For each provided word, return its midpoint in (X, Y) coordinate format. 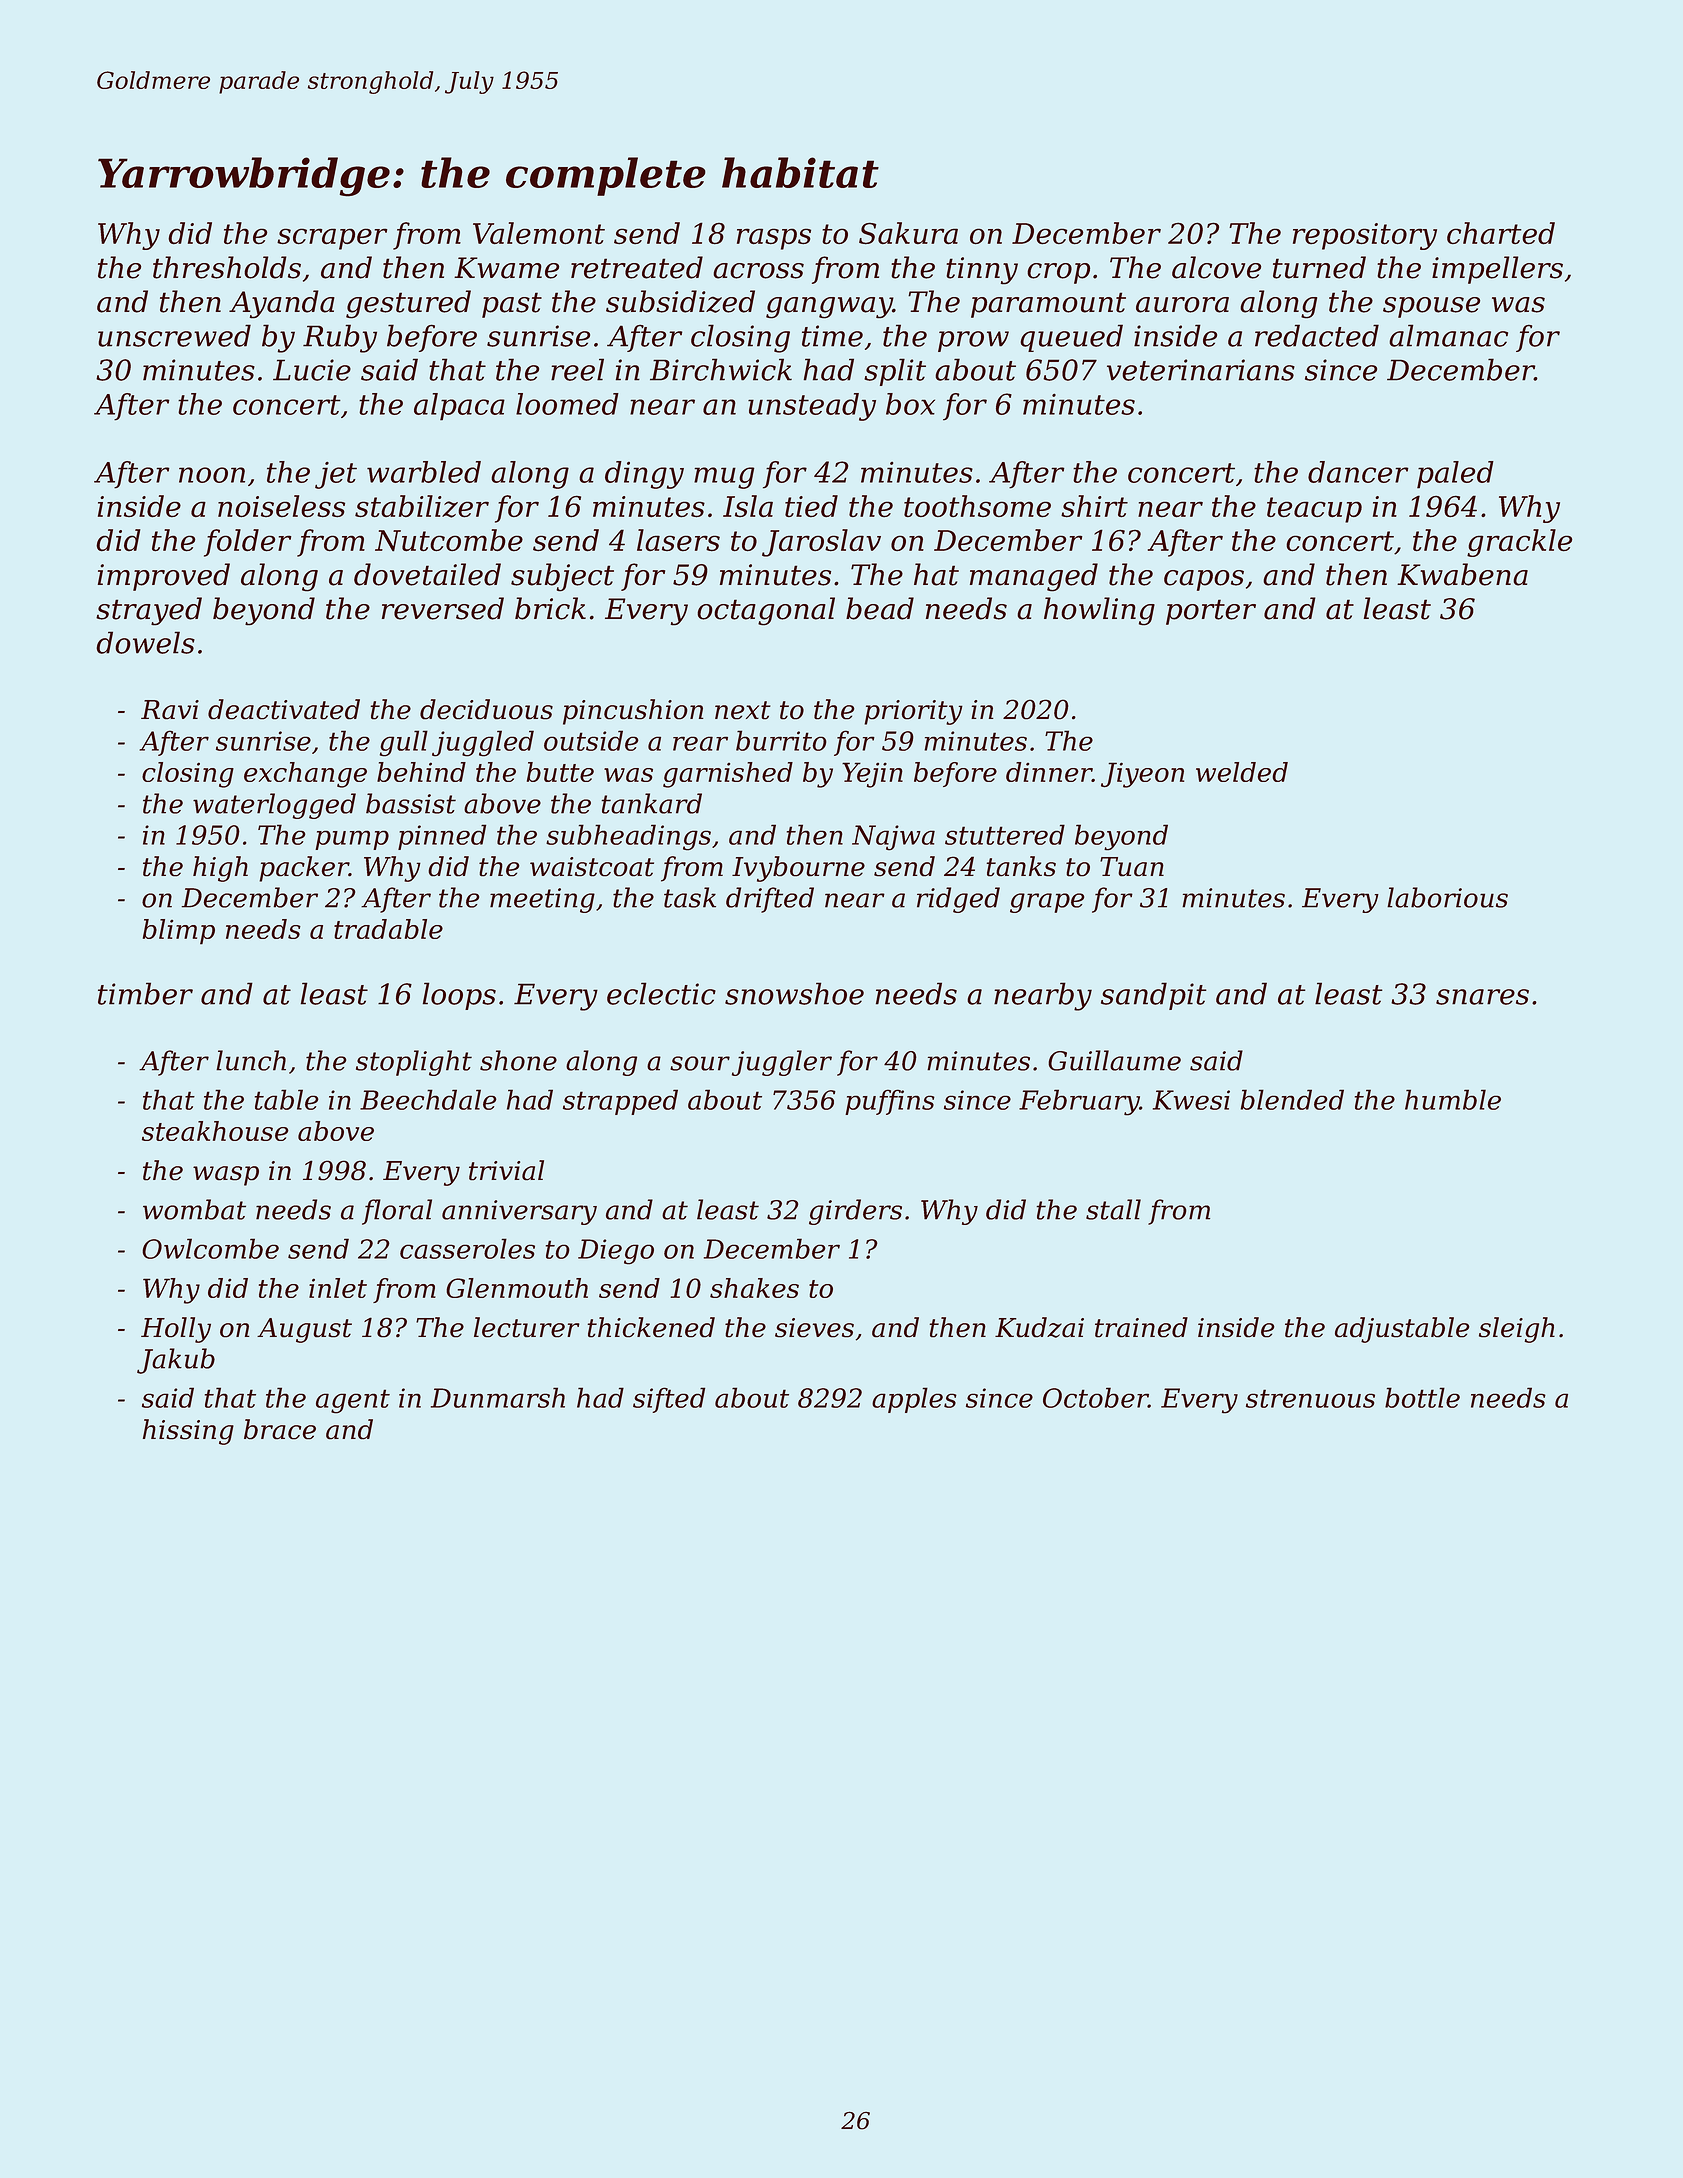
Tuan (1132, 867)
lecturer (527, 1327)
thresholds (227, 267)
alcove (1216, 267)
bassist (411, 803)
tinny (982, 271)
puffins (890, 1102)
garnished (728, 775)
